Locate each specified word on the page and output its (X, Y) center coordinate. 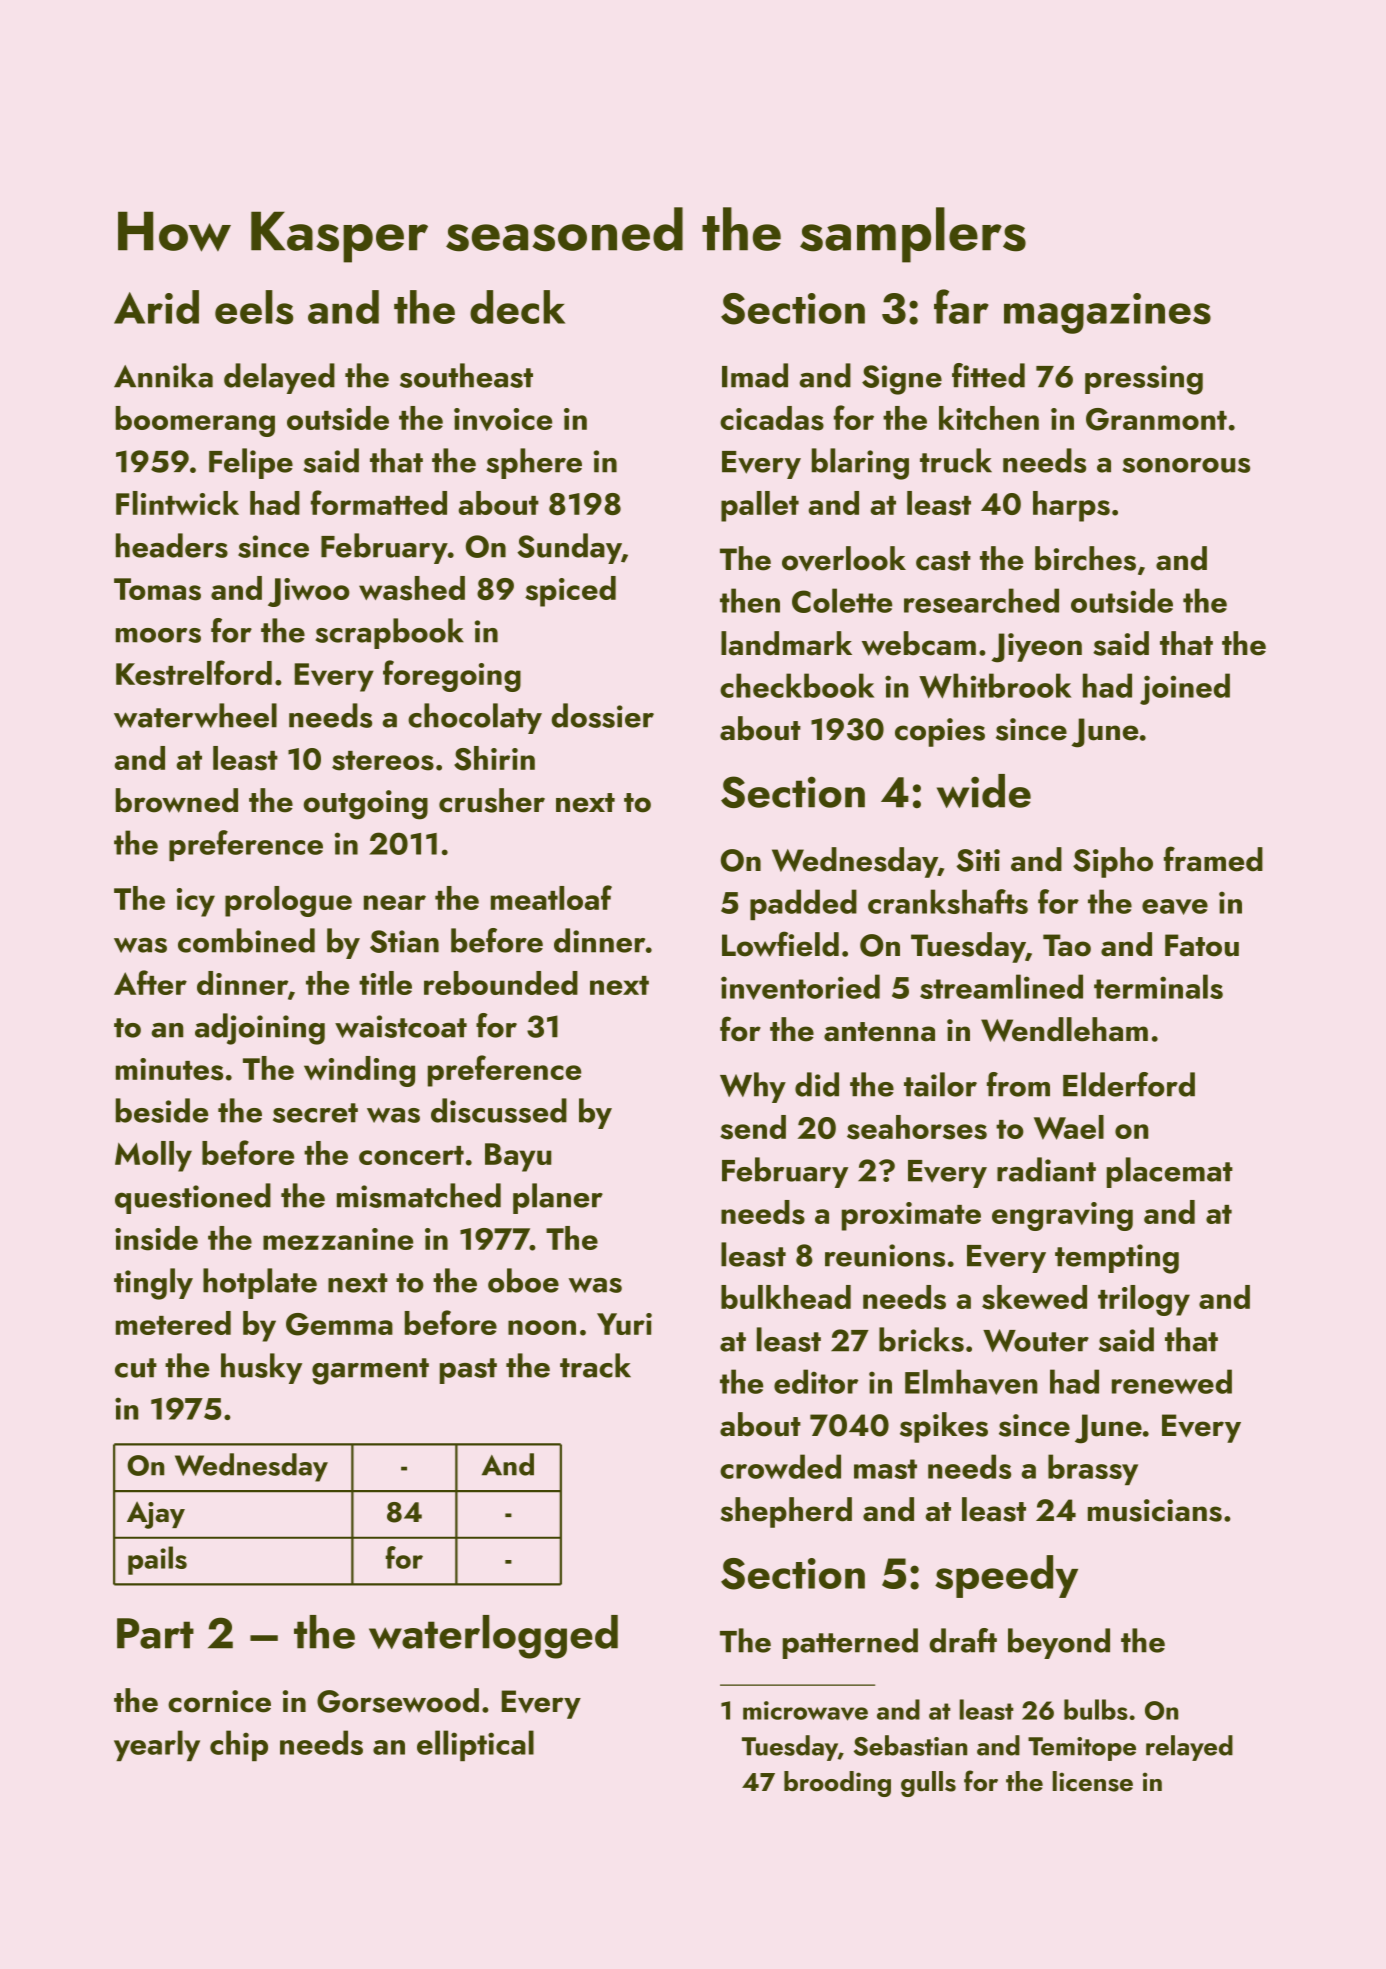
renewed (1172, 1381)
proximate (911, 1216)
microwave (805, 1711)
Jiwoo (309, 592)
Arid (156, 307)
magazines (1107, 313)
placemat (1170, 1172)
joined (1185, 689)
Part (155, 1633)
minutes (169, 1069)
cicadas (772, 418)
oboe (523, 1280)
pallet (760, 506)
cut (136, 1368)
